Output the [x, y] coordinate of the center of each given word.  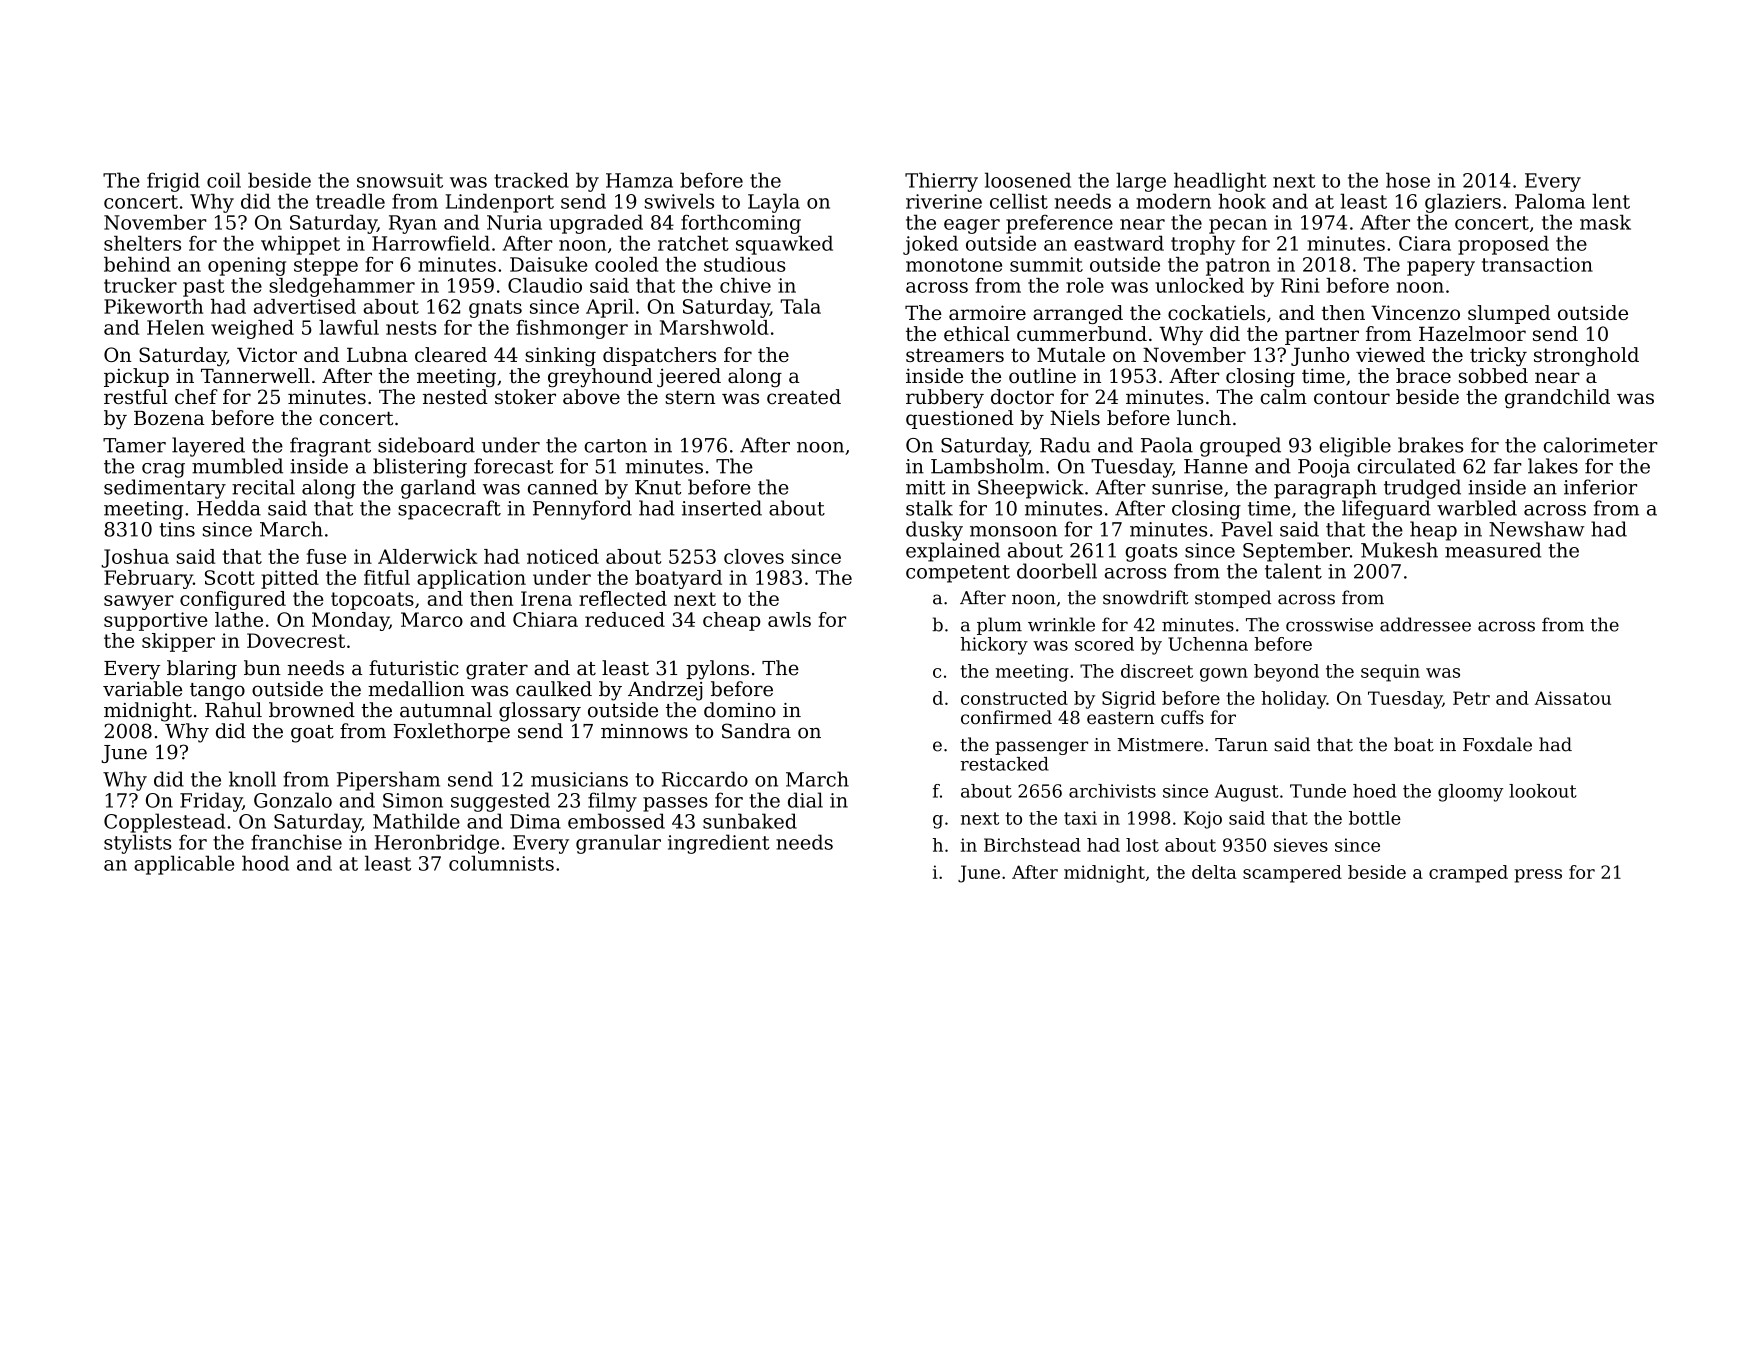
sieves [1301, 845]
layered [208, 447]
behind [137, 264]
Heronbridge [437, 844]
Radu [1065, 445]
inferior [1600, 487]
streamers [955, 355]
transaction [1537, 264]
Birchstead [1032, 845]
